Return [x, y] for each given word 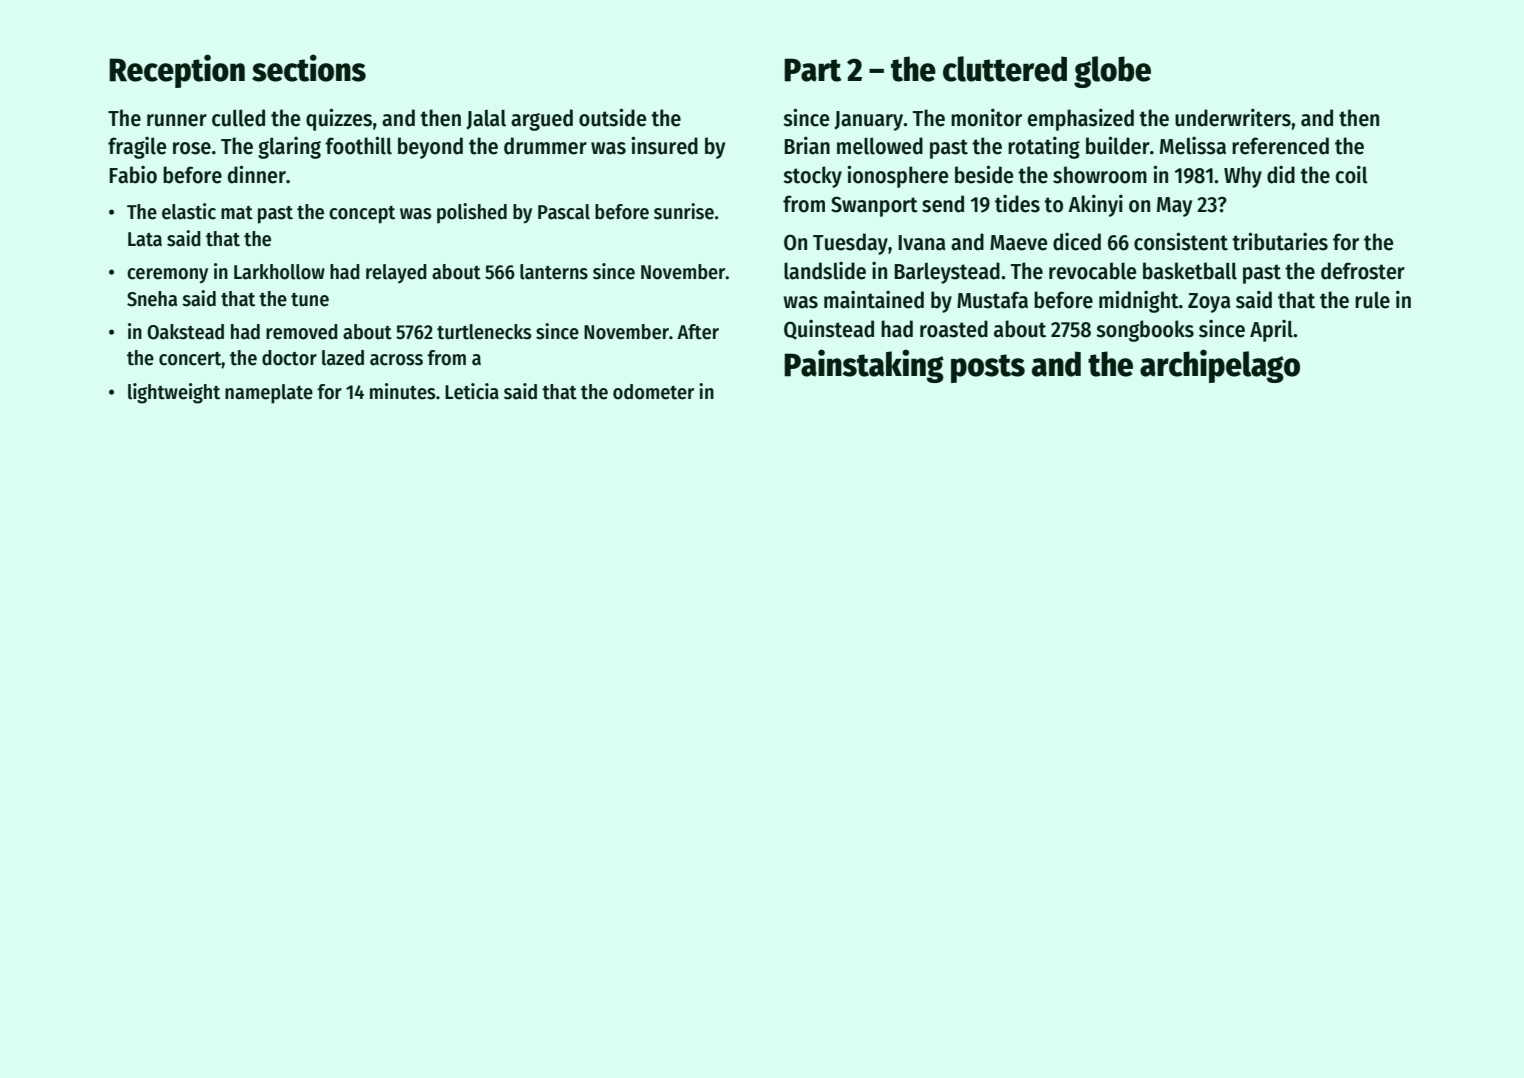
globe [1112, 72]
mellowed [880, 146]
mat [237, 213]
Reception [177, 71]
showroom [1100, 175]
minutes [402, 391]
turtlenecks [484, 332]
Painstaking [864, 366]
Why [1243, 177]
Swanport [874, 206]
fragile [137, 148]
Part [812, 70]
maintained [874, 300]
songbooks [1145, 331]
